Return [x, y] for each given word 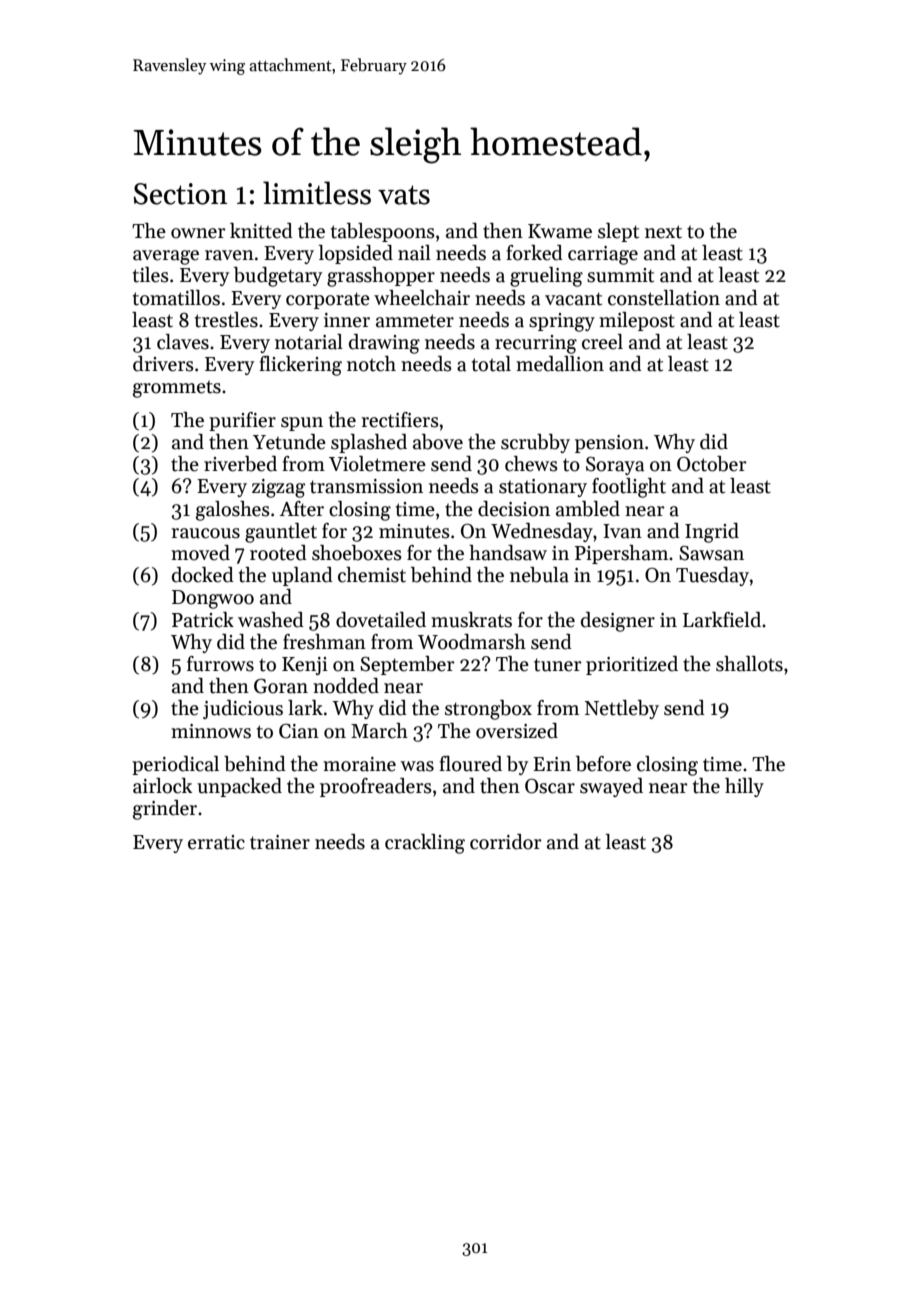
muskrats [471, 620]
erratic [216, 842]
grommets [177, 389]
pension [609, 444]
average [166, 257]
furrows [220, 664]
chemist [372, 575]
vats [404, 195]
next [663, 232]
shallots [749, 664]
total [491, 364]
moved [200, 553]
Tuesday [712, 576]
